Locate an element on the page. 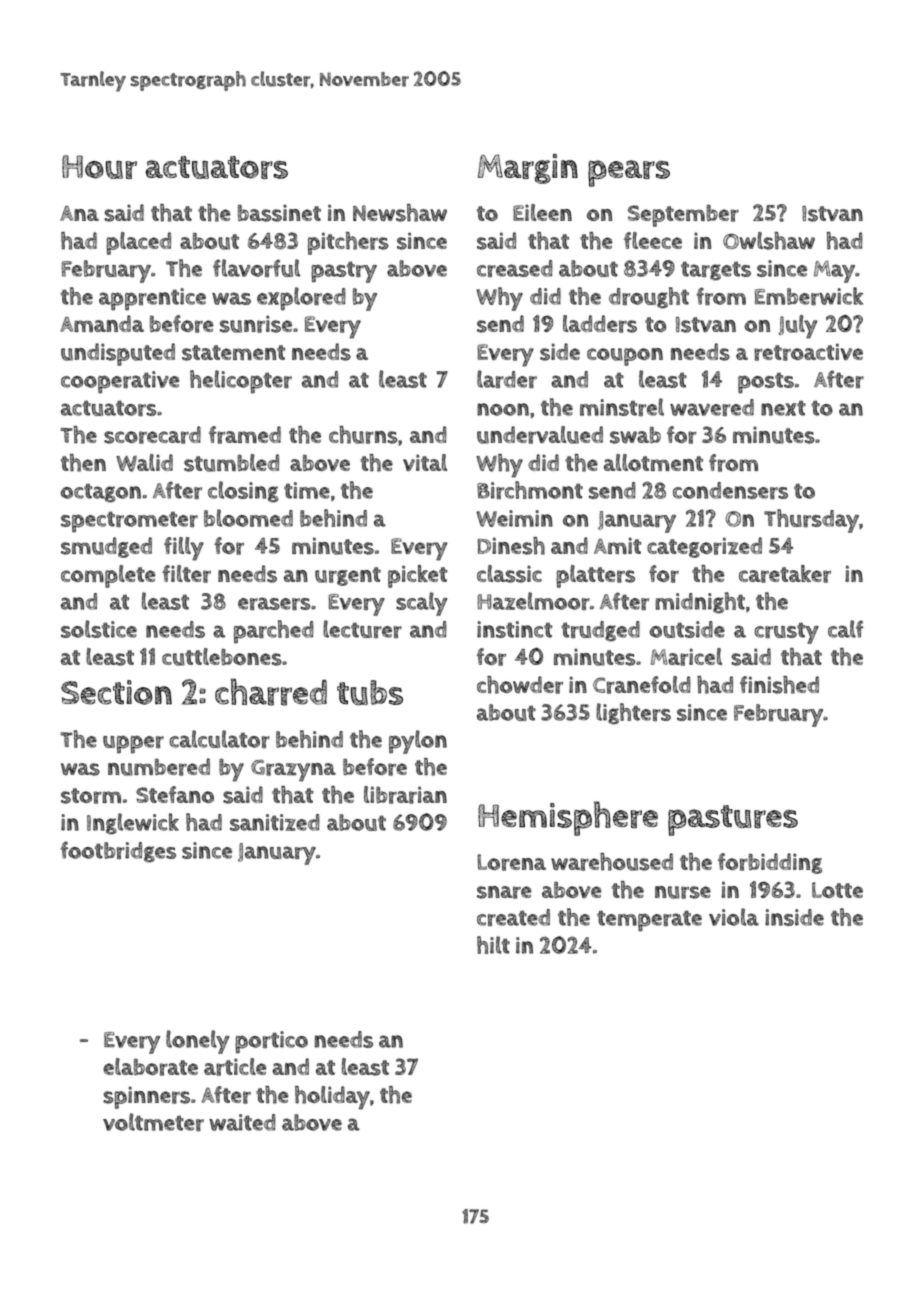 This document has width=924, height=1311. Hour is located at coordinates (99, 167).
